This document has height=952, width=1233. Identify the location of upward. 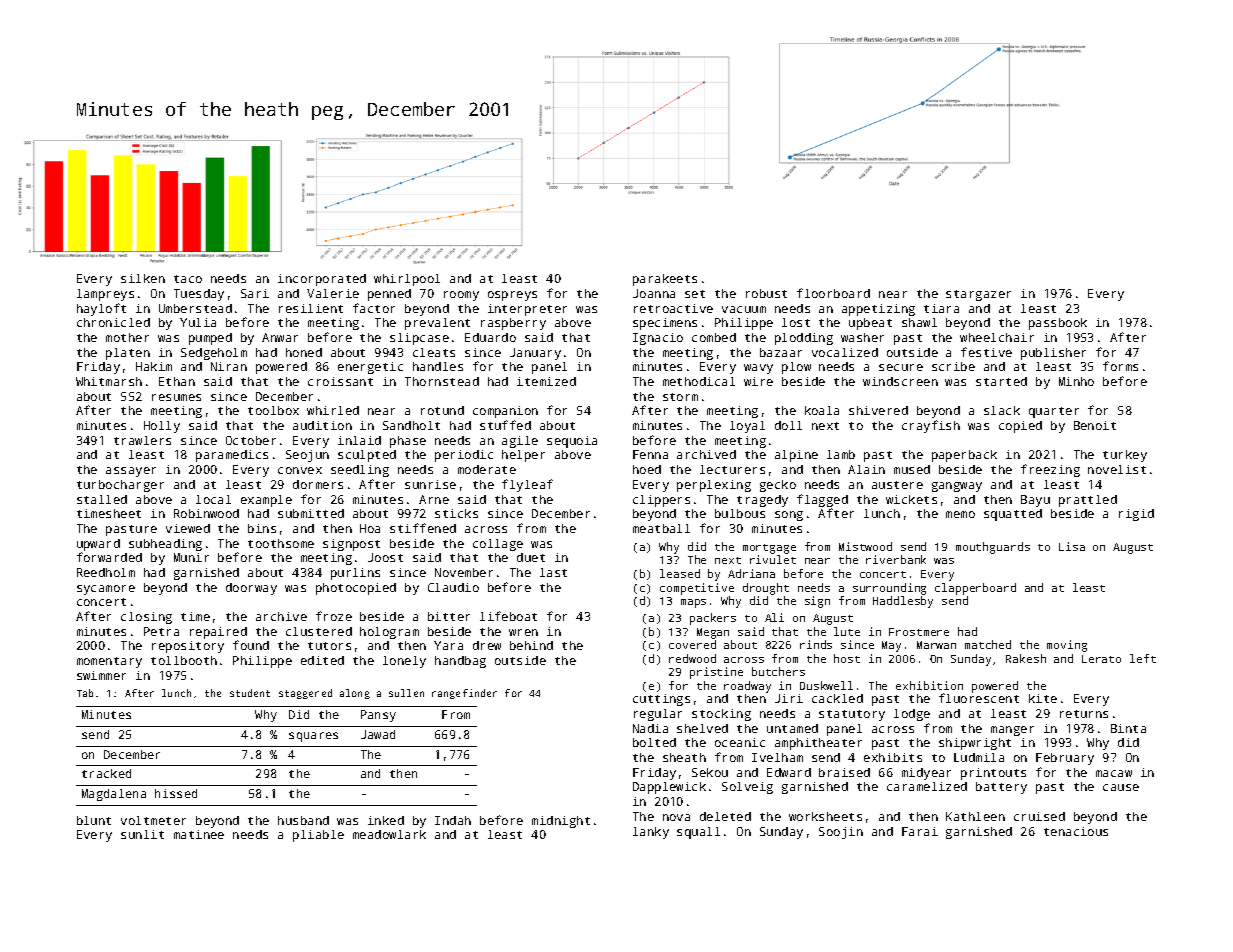
(98, 545).
